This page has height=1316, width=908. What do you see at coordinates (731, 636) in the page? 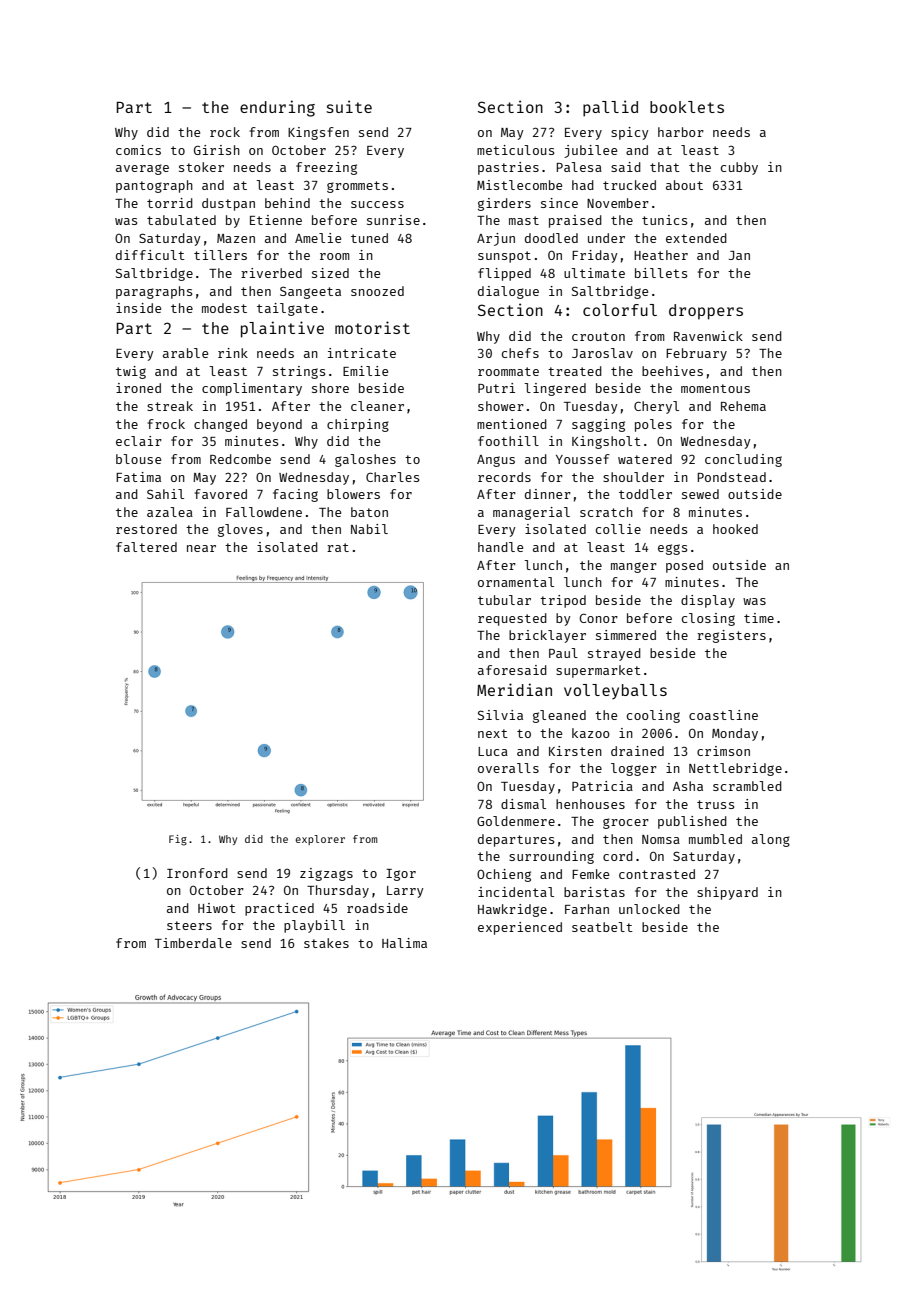
I see `registers` at bounding box center [731, 636].
